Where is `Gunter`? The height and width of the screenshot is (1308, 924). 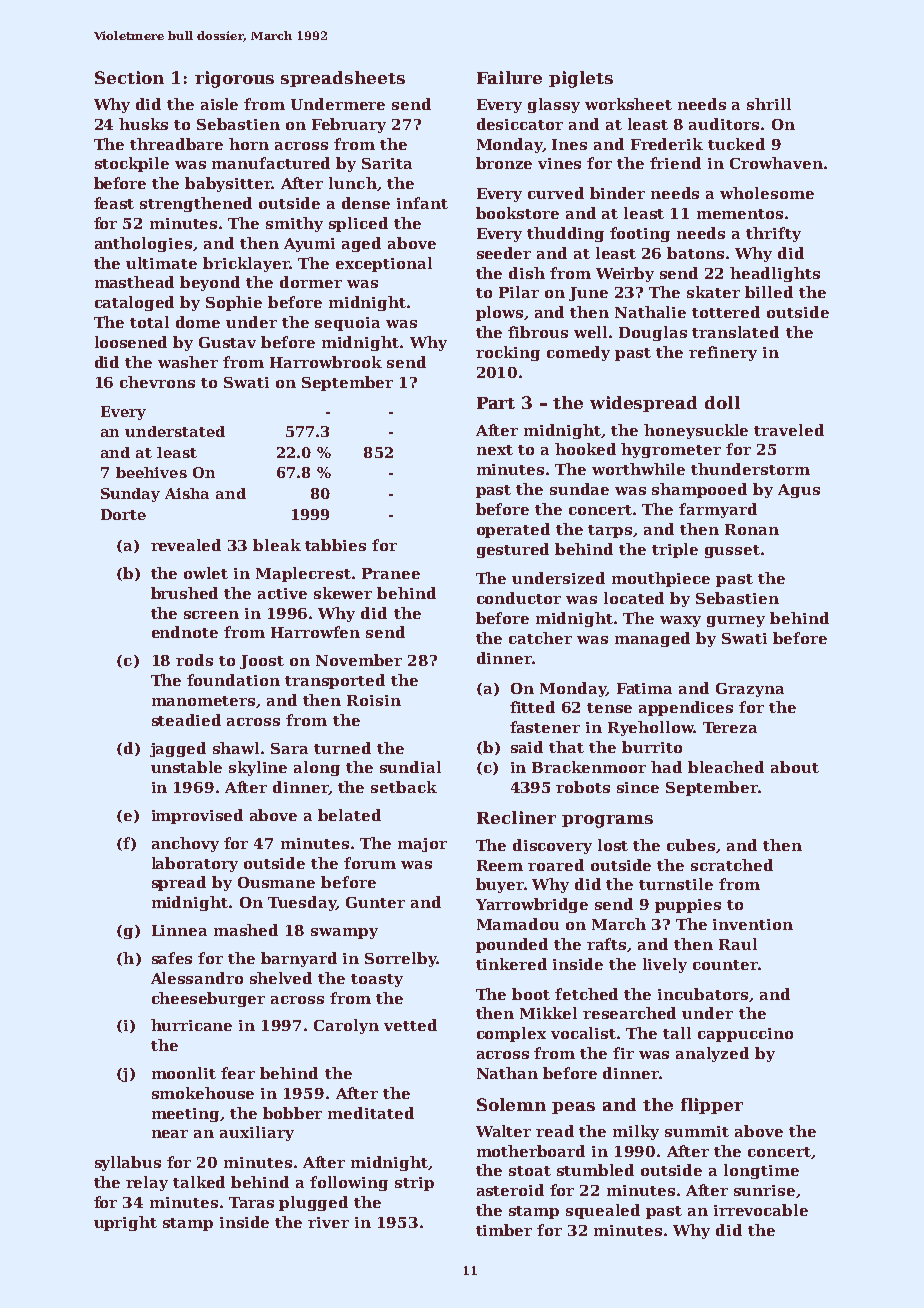
Gunter is located at coordinates (375, 902).
